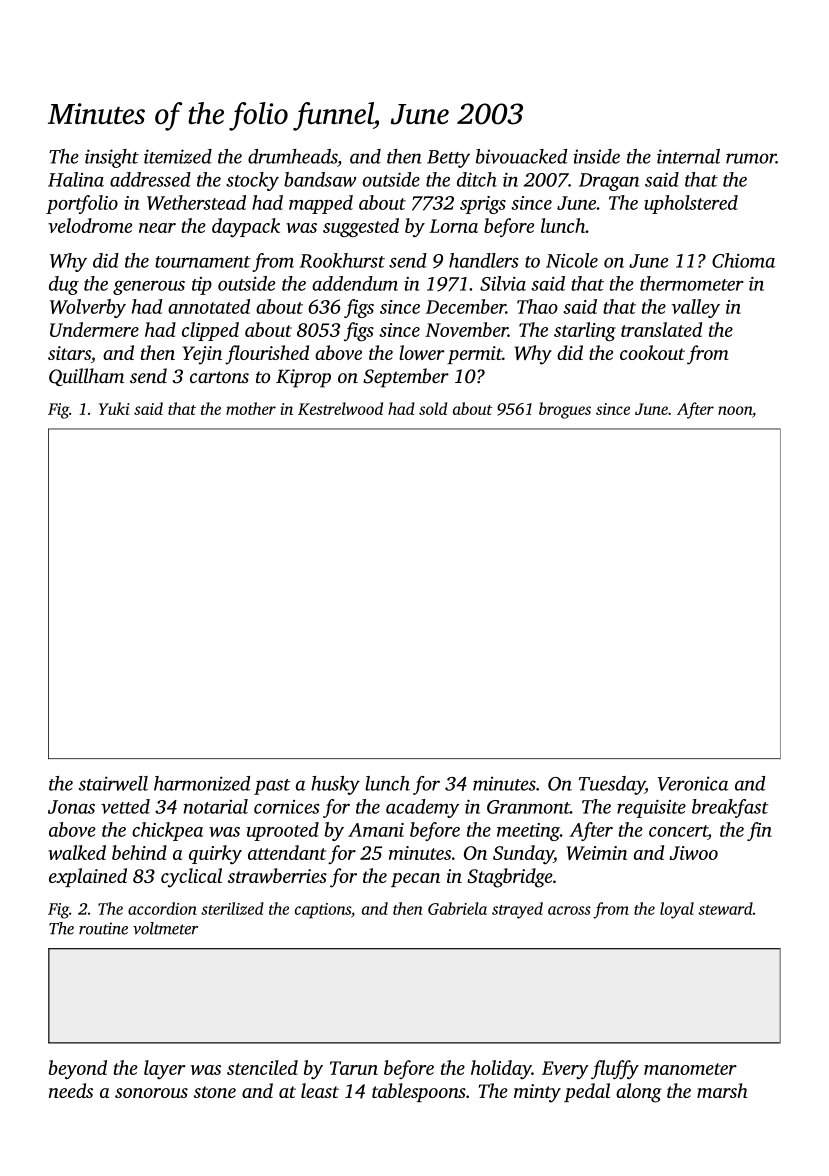 Image resolution: width=829 pixels, height=1176 pixels. I want to click on handlers, so click(483, 260).
